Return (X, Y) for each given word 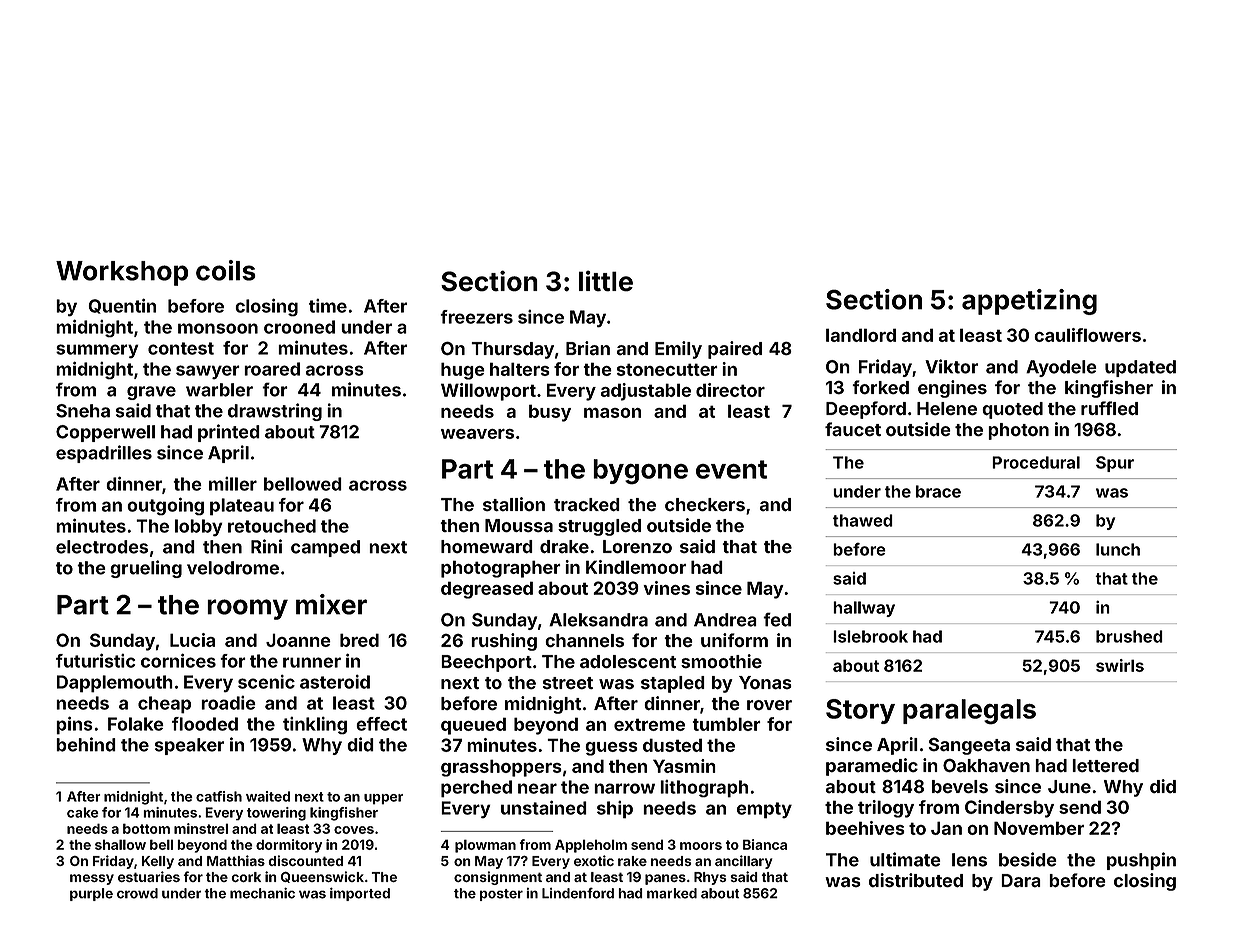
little (606, 281)
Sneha (83, 411)
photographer (501, 569)
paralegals (969, 712)
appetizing (1029, 302)
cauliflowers (1087, 335)
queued (473, 726)
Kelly (158, 862)
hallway (864, 609)
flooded (205, 724)
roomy (247, 609)
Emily (678, 350)
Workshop (122, 273)
